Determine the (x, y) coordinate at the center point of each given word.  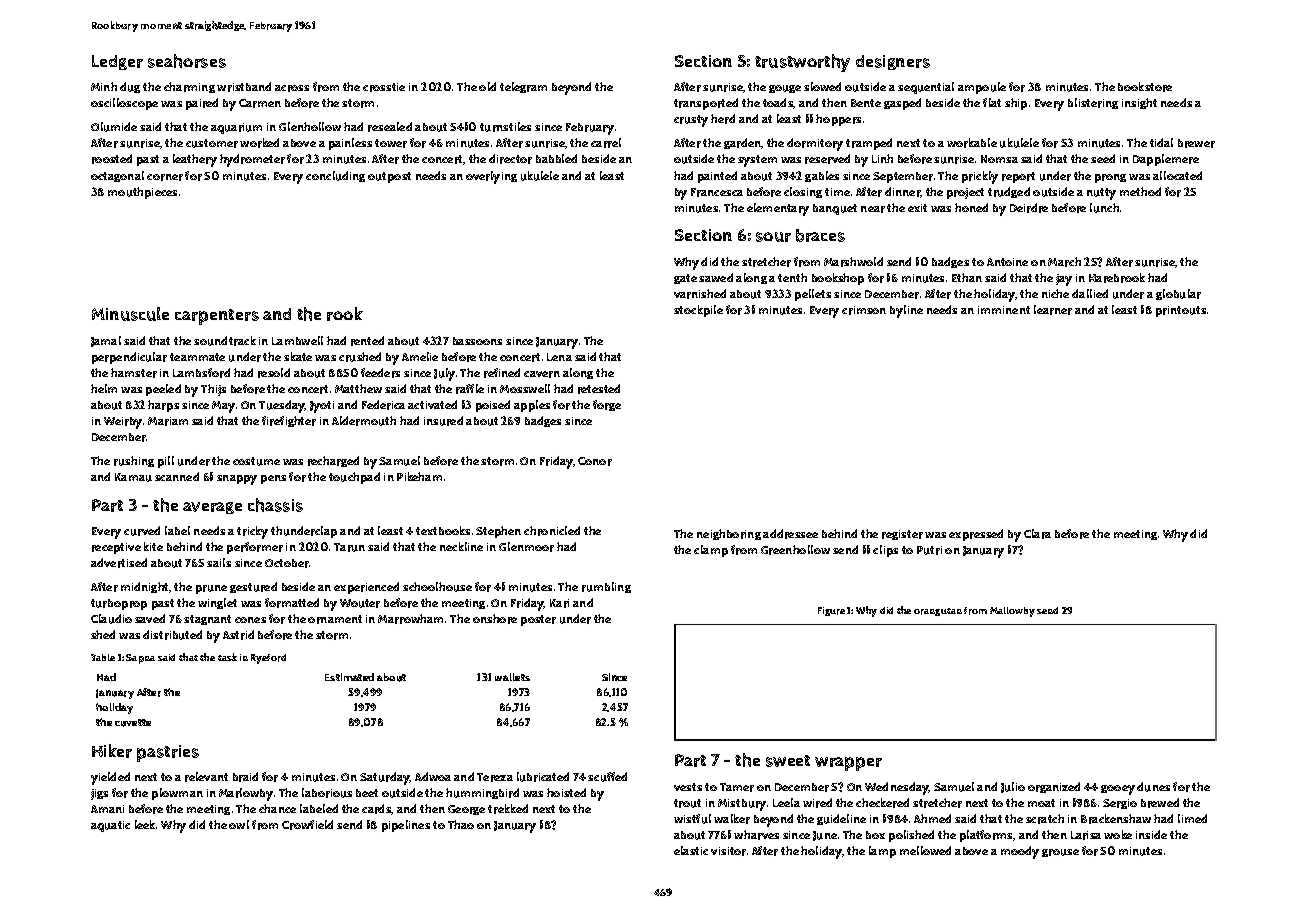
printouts (1181, 311)
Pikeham (419, 476)
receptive (116, 548)
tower (391, 143)
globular (1178, 294)
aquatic (110, 826)
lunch (1104, 208)
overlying (491, 177)
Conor (595, 461)
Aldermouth (364, 421)
